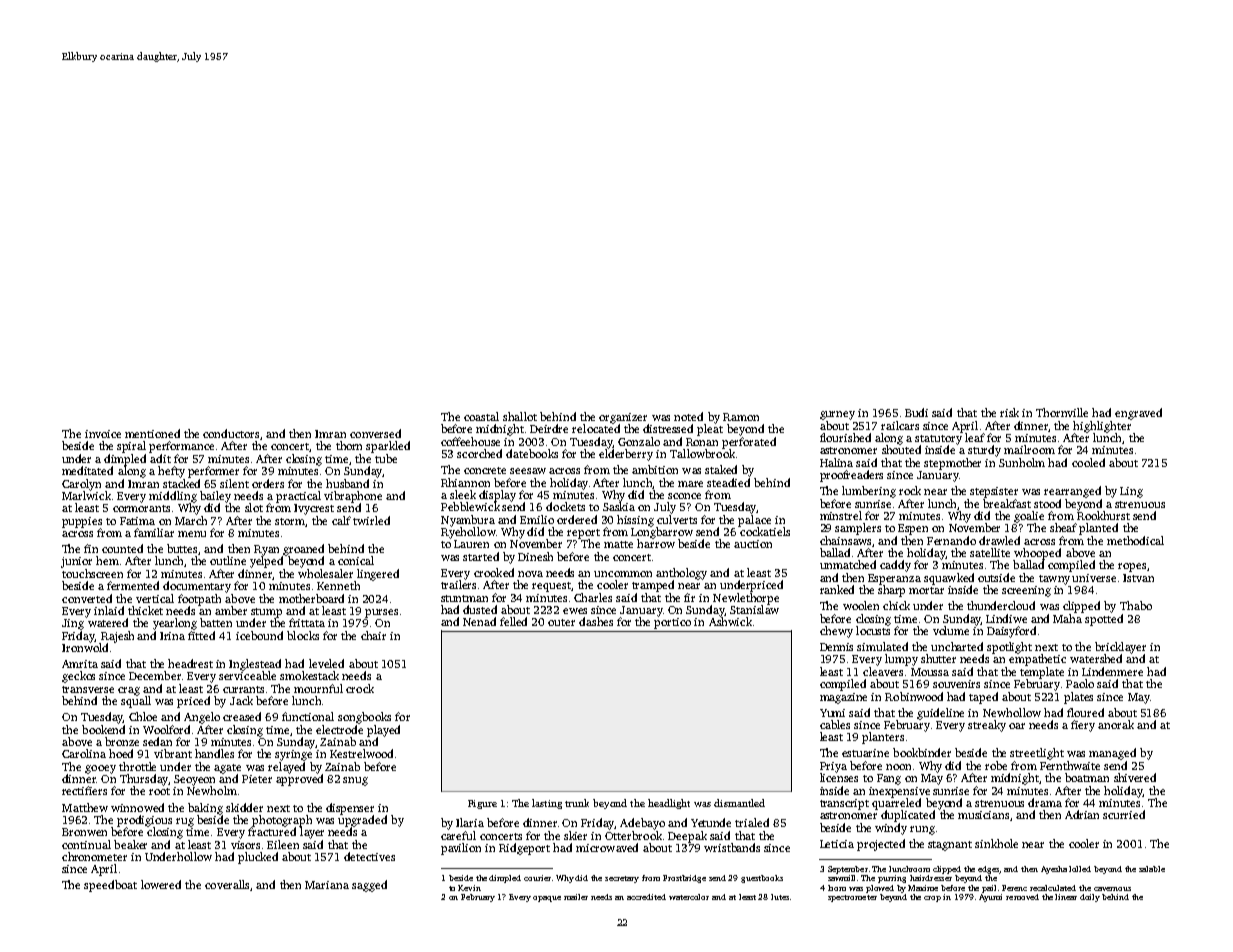 This screenshot has height=952, width=1233. Describe the element at coordinates (633, 835) in the screenshot. I see `Otterbrook` at that location.
